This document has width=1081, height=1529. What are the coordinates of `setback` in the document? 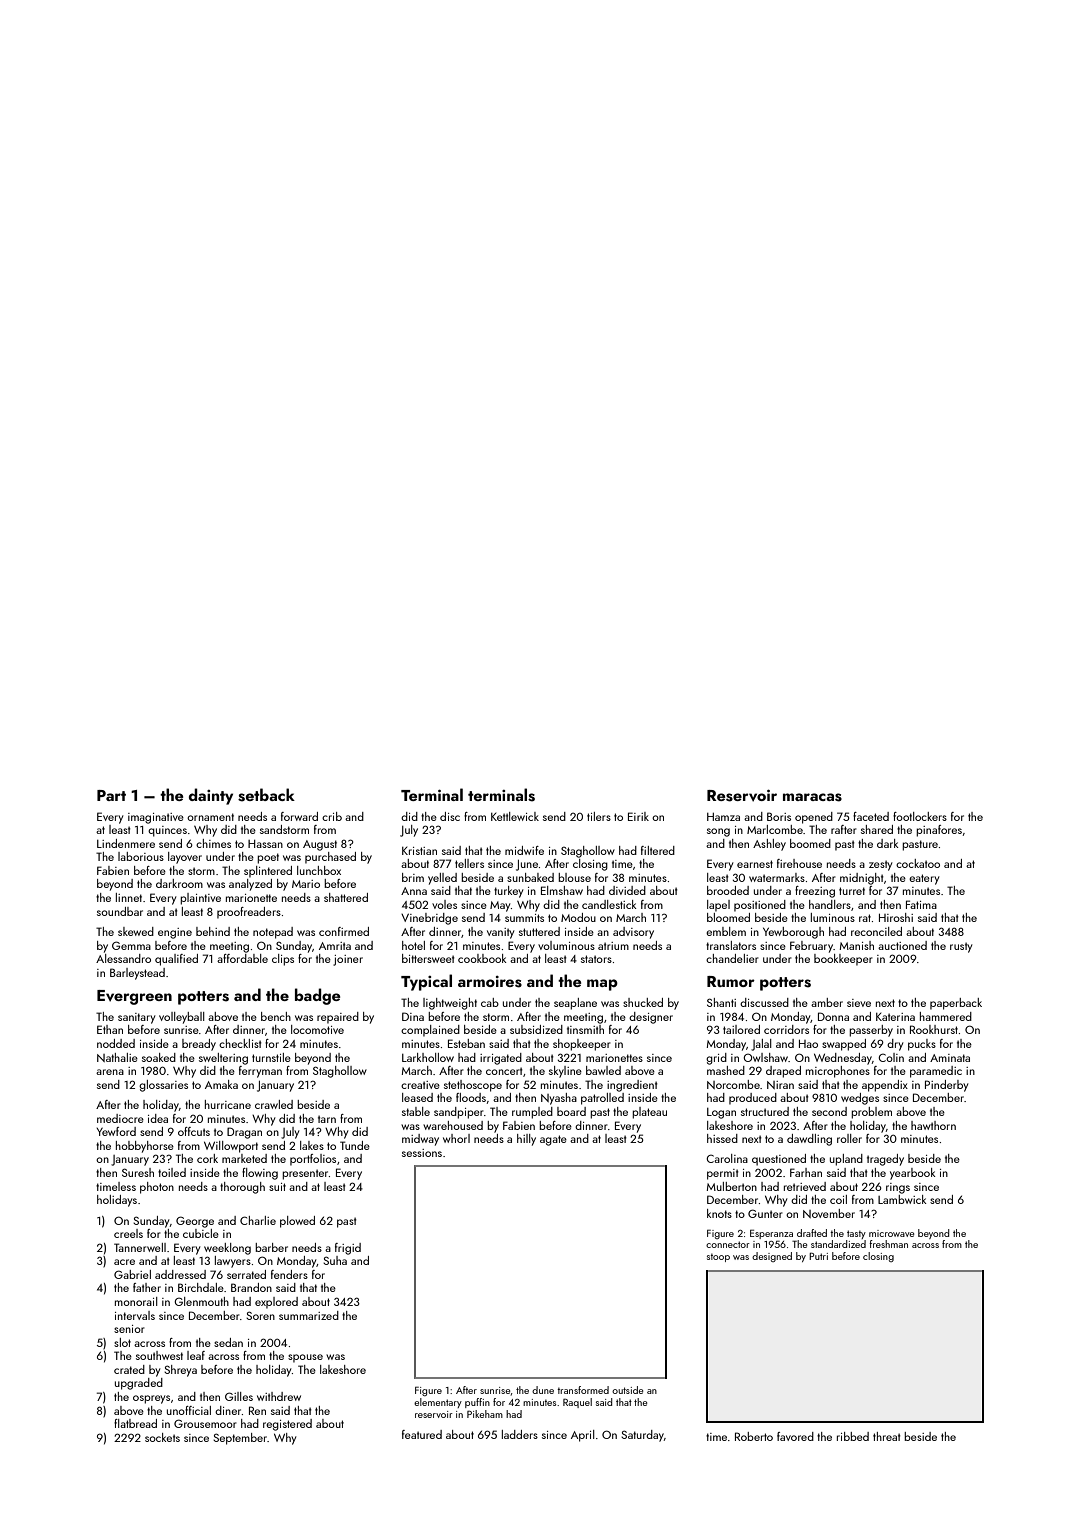 It's located at (266, 795).
